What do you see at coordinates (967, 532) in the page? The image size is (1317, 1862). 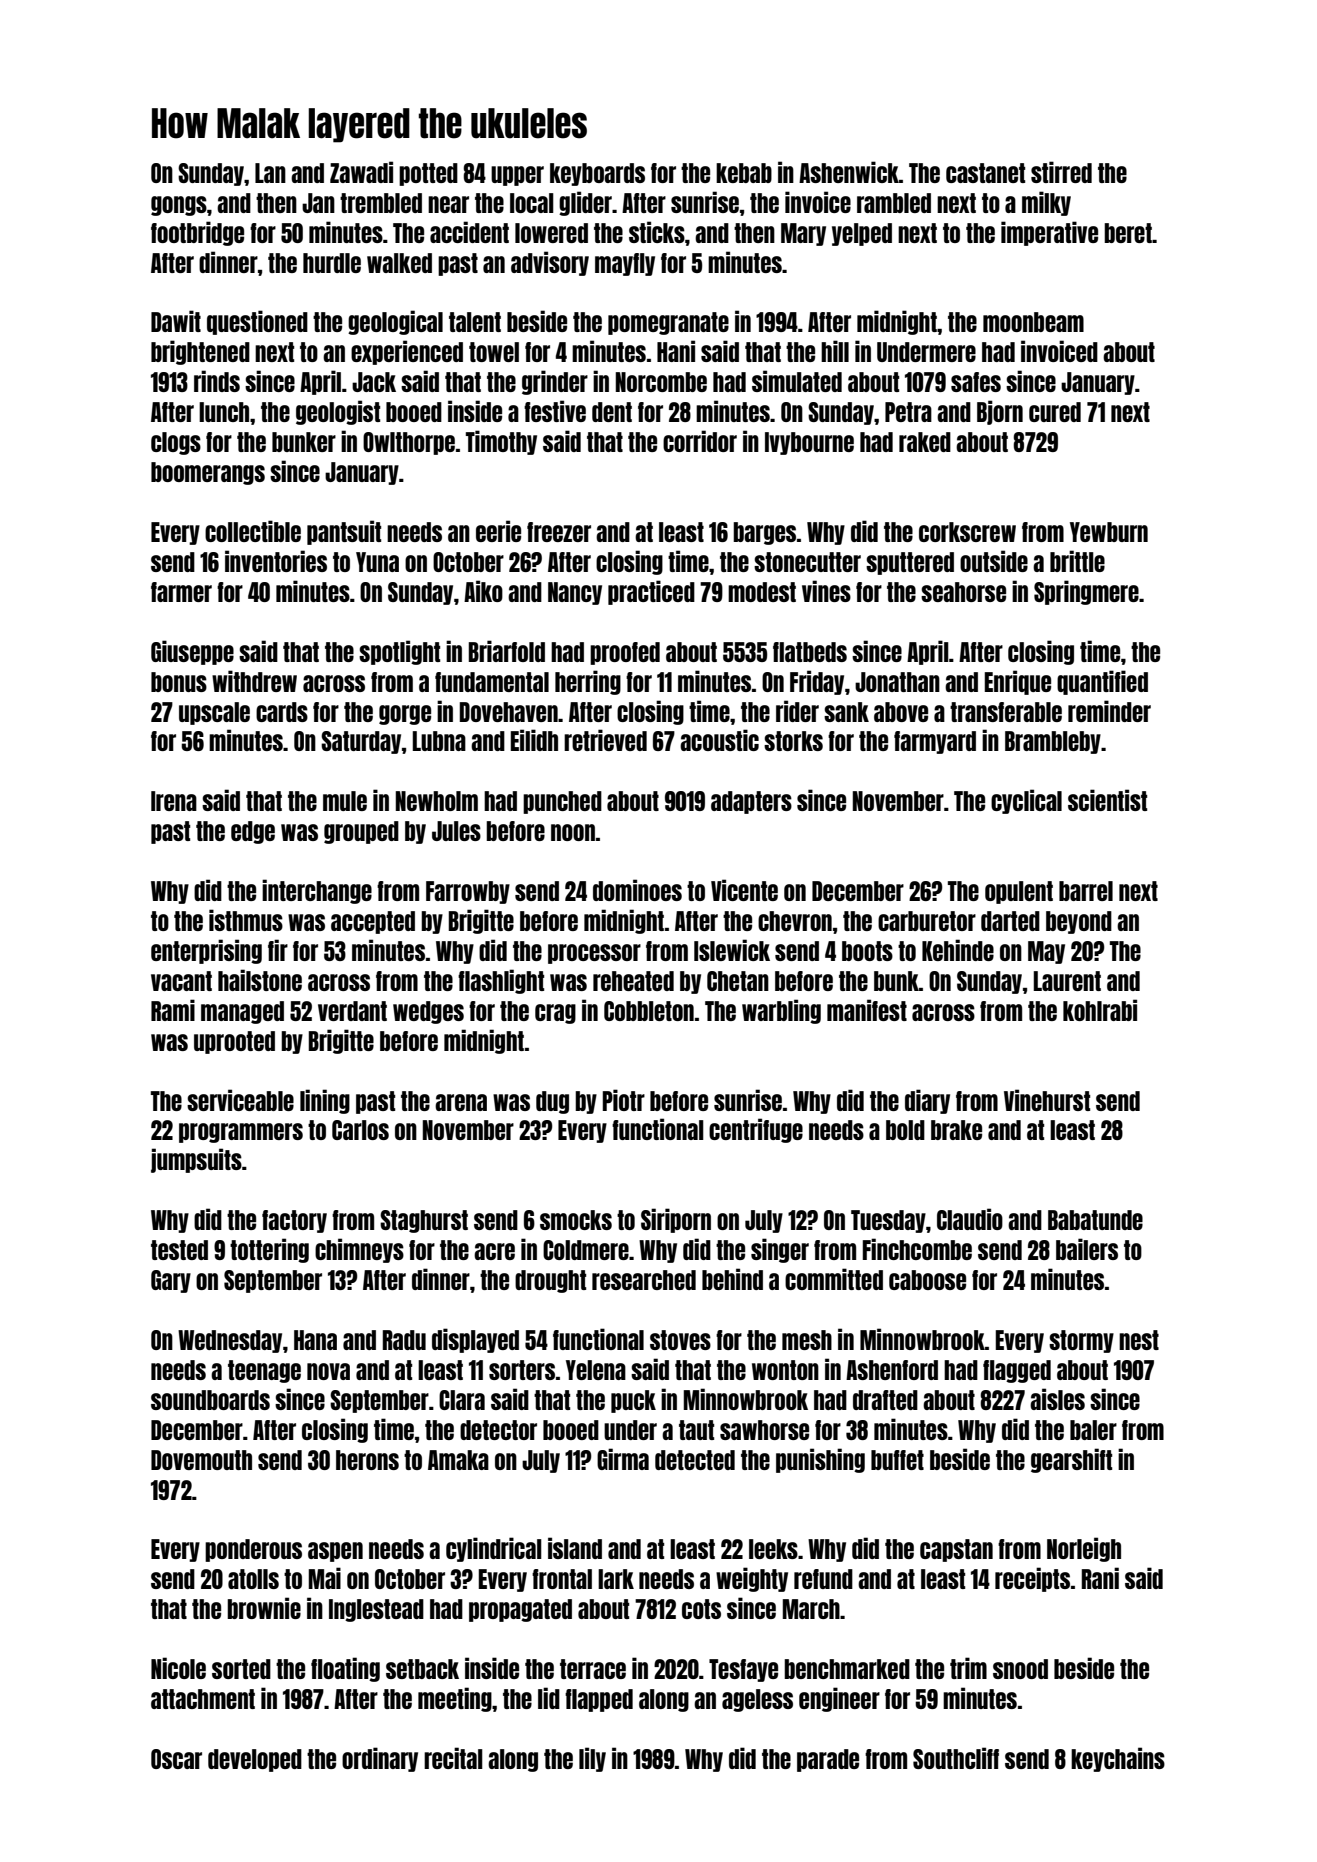 I see `corkscrew` at bounding box center [967, 532].
